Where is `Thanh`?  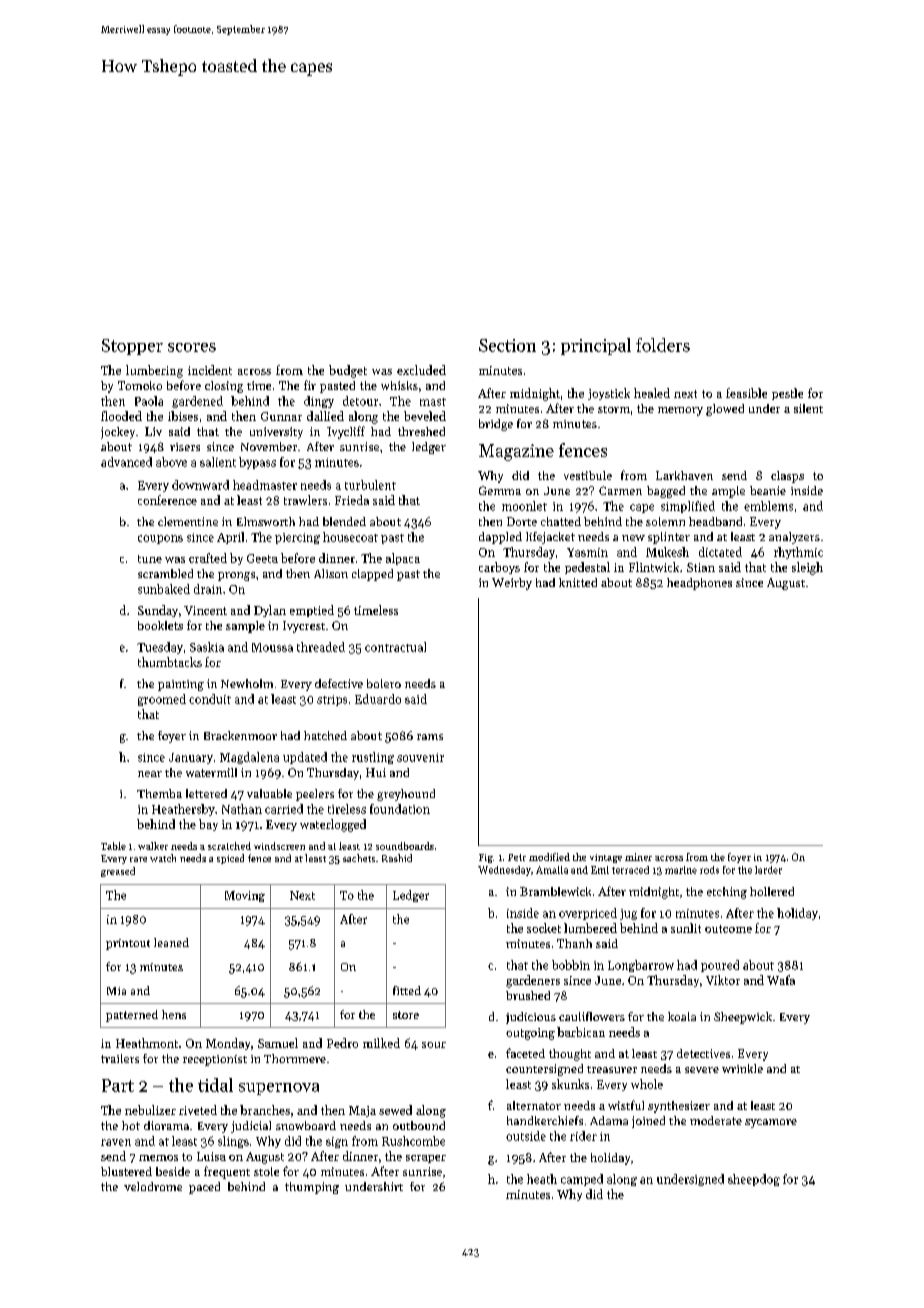
Thanh is located at coordinates (574, 943).
